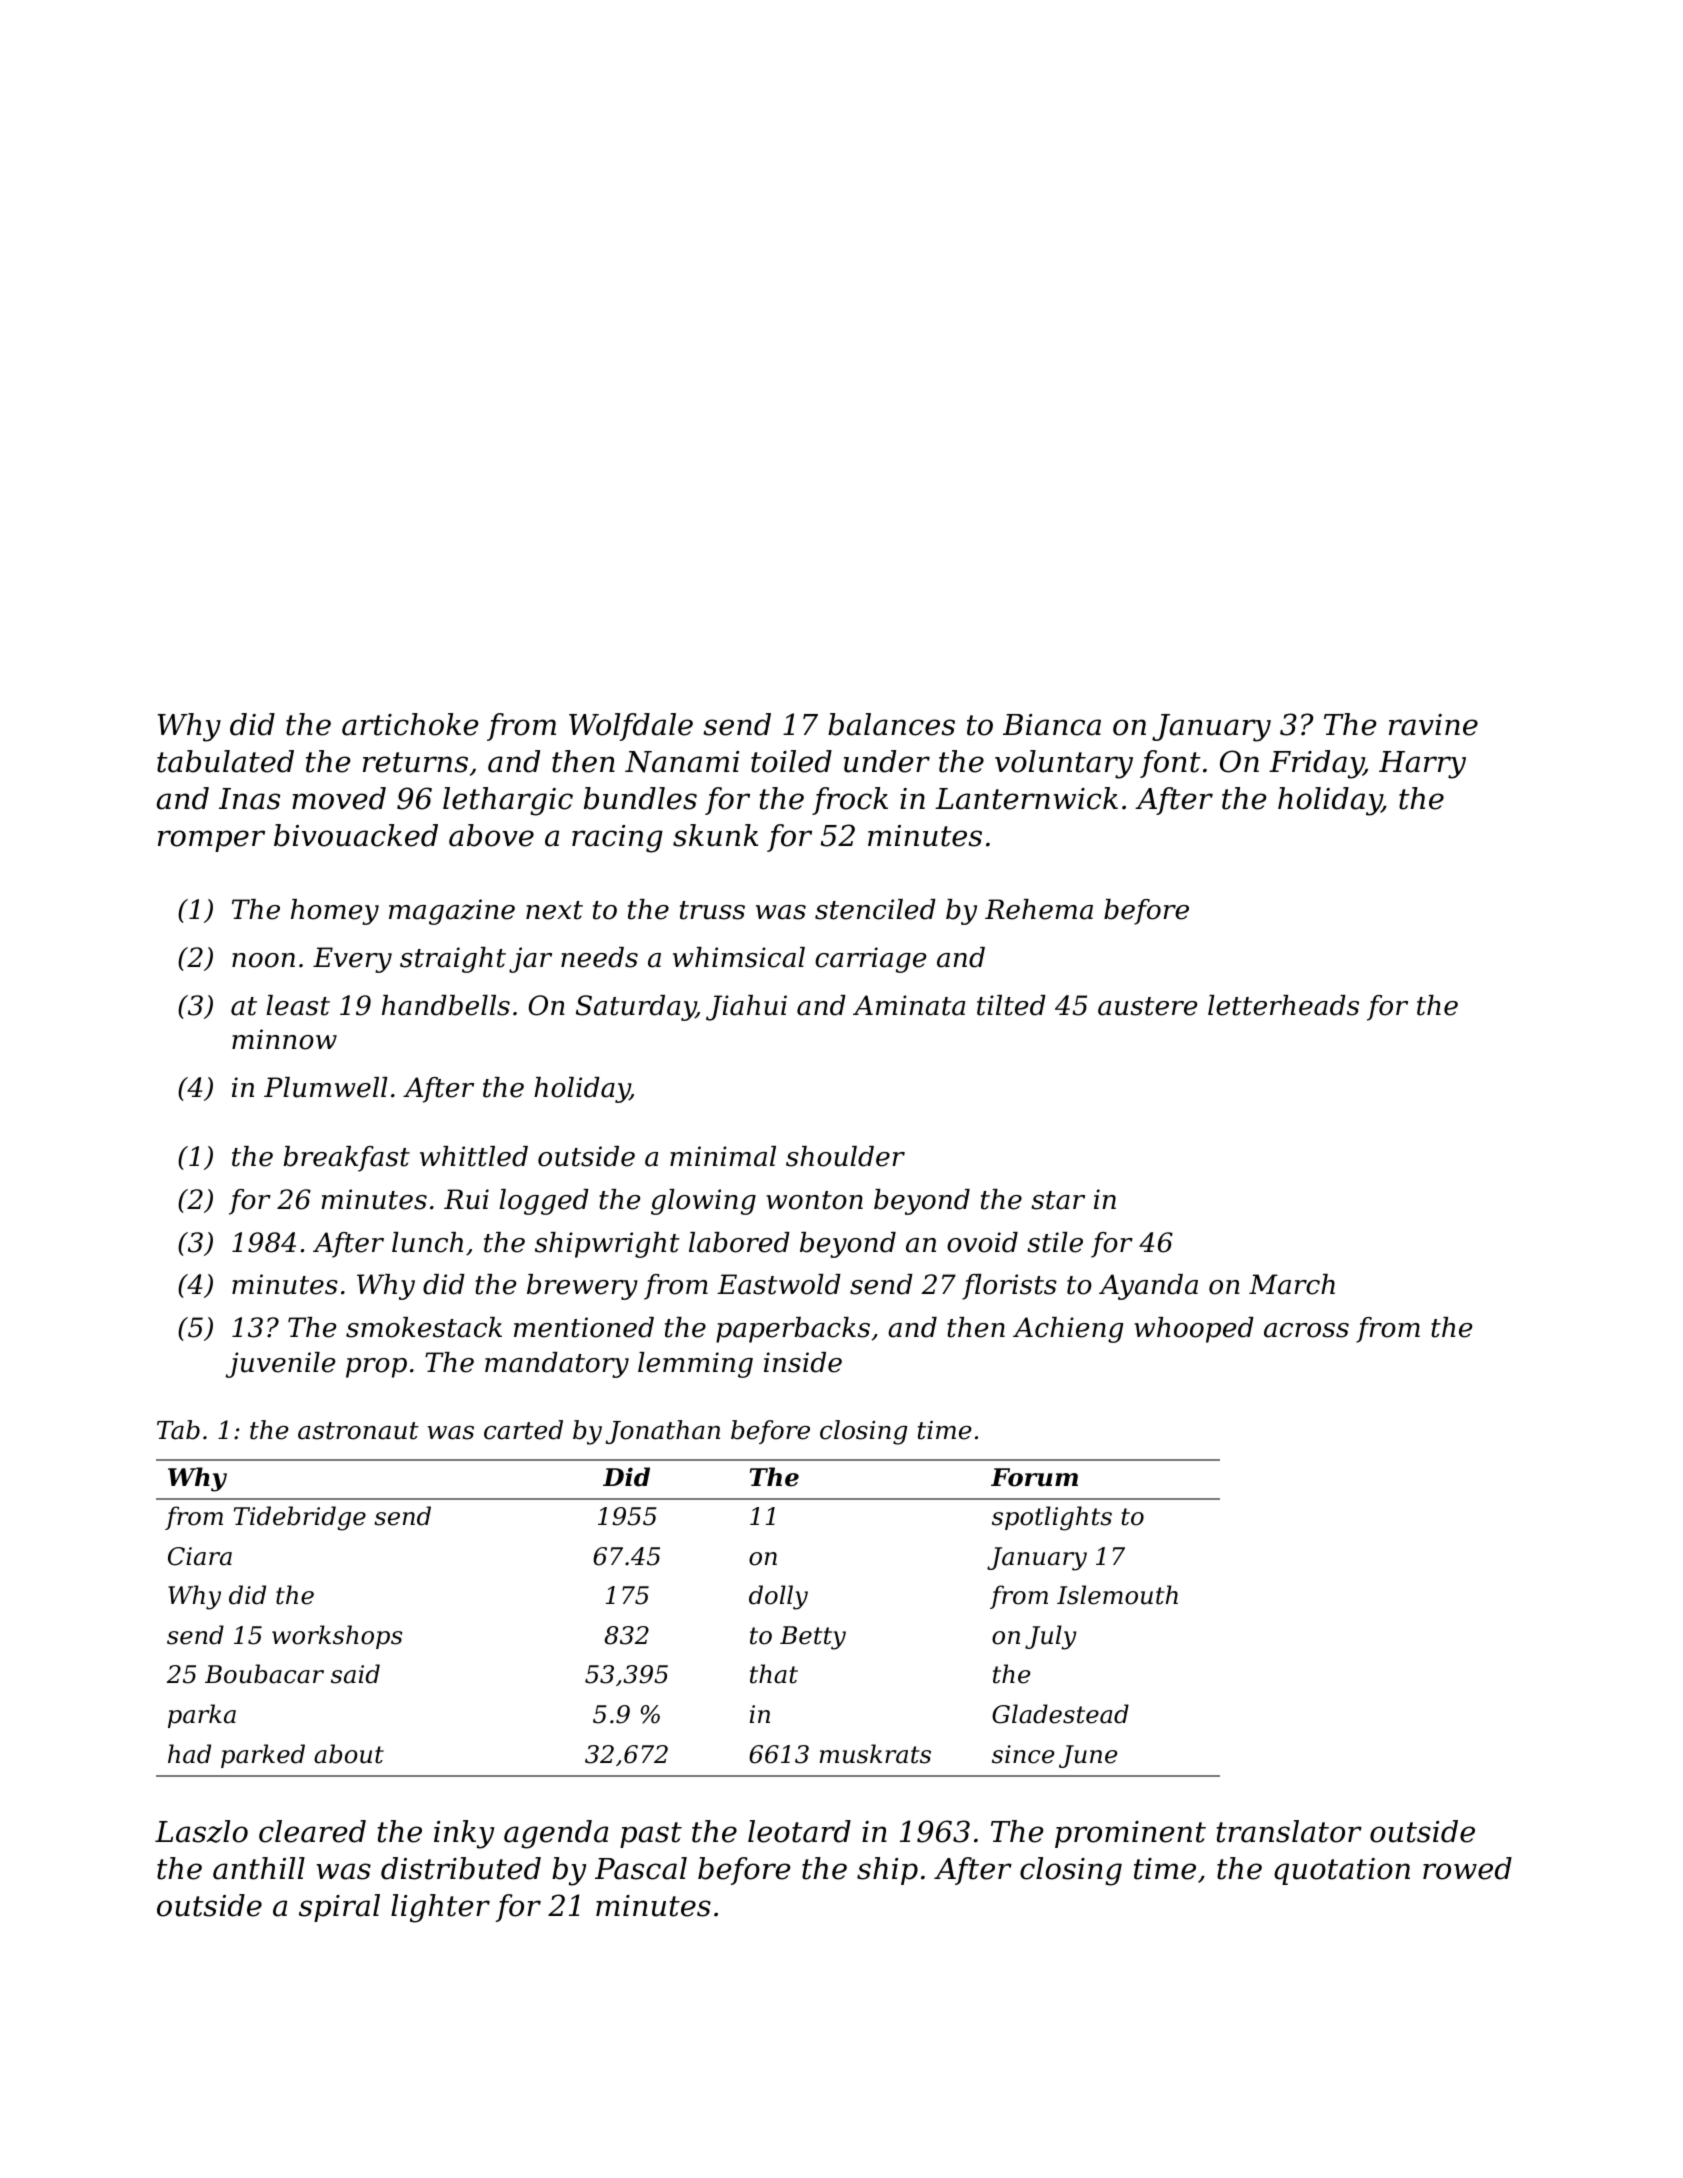 This page has height=2178, width=1683. Describe the element at coordinates (891, 724) in the page. I see `balances` at that location.
